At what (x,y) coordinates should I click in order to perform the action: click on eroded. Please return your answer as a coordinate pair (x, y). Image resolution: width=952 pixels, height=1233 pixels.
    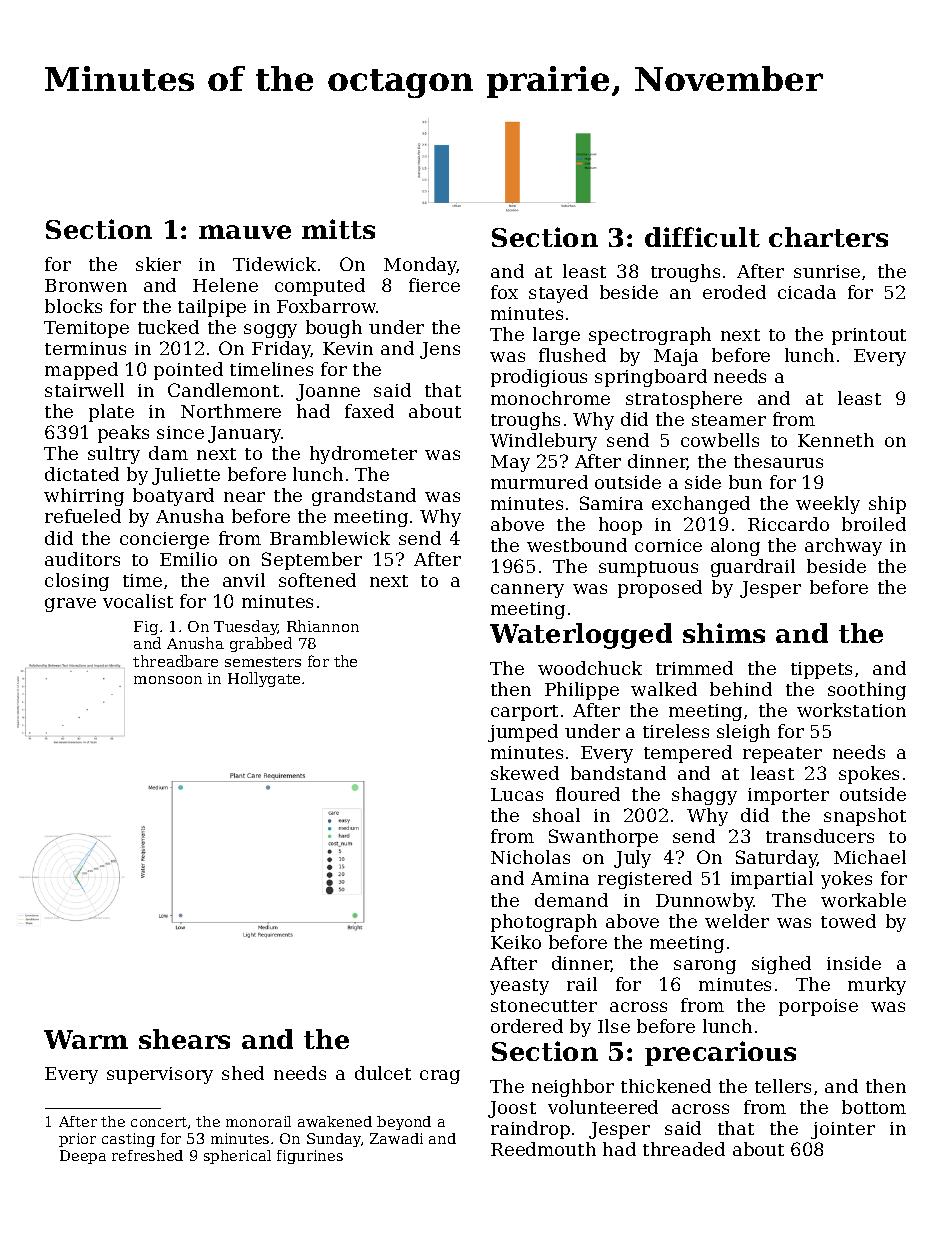
    Looking at the image, I should click on (734, 292).
